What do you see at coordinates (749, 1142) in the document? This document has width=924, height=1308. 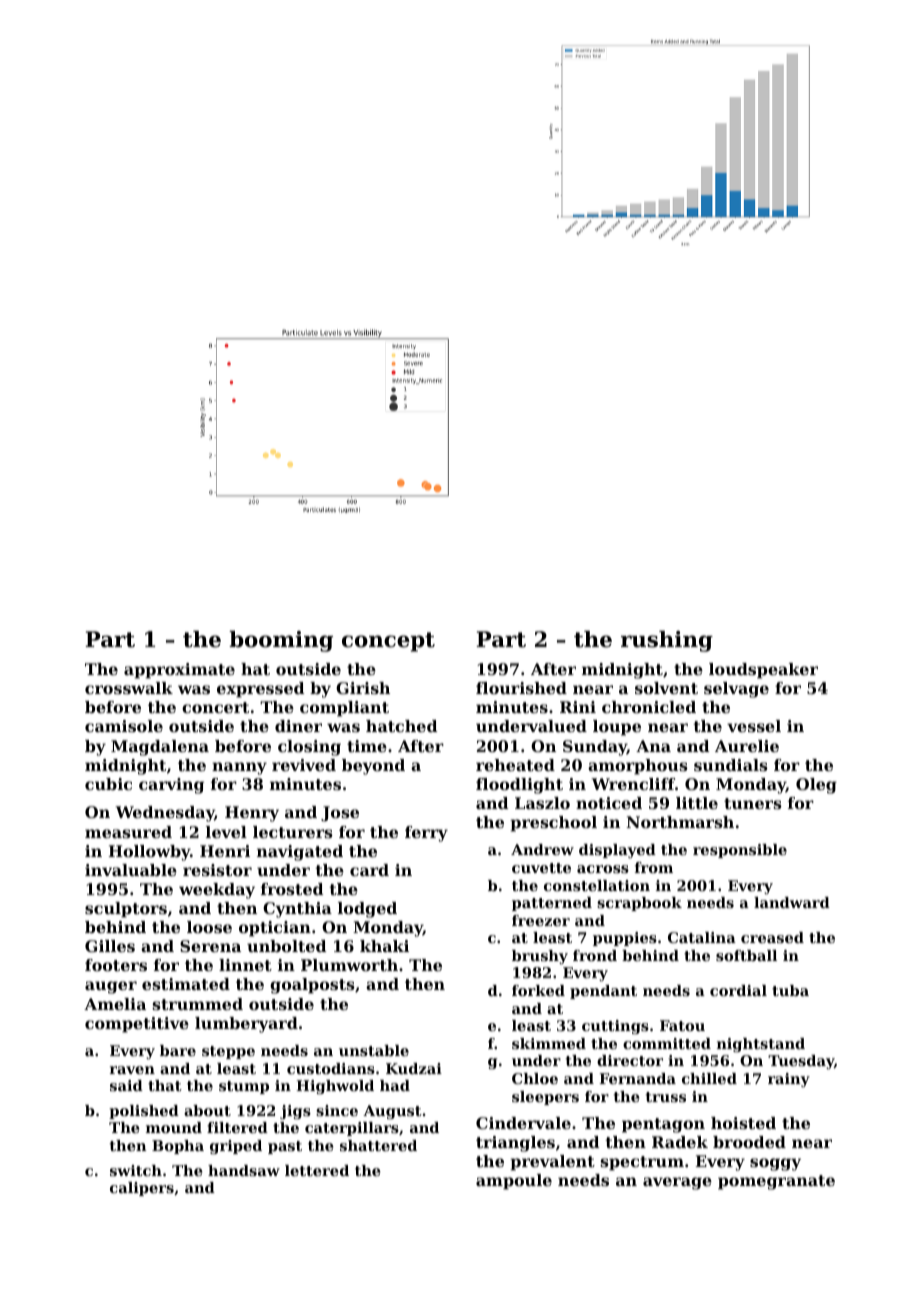 I see `brooded` at bounding box center [749, 1142].
